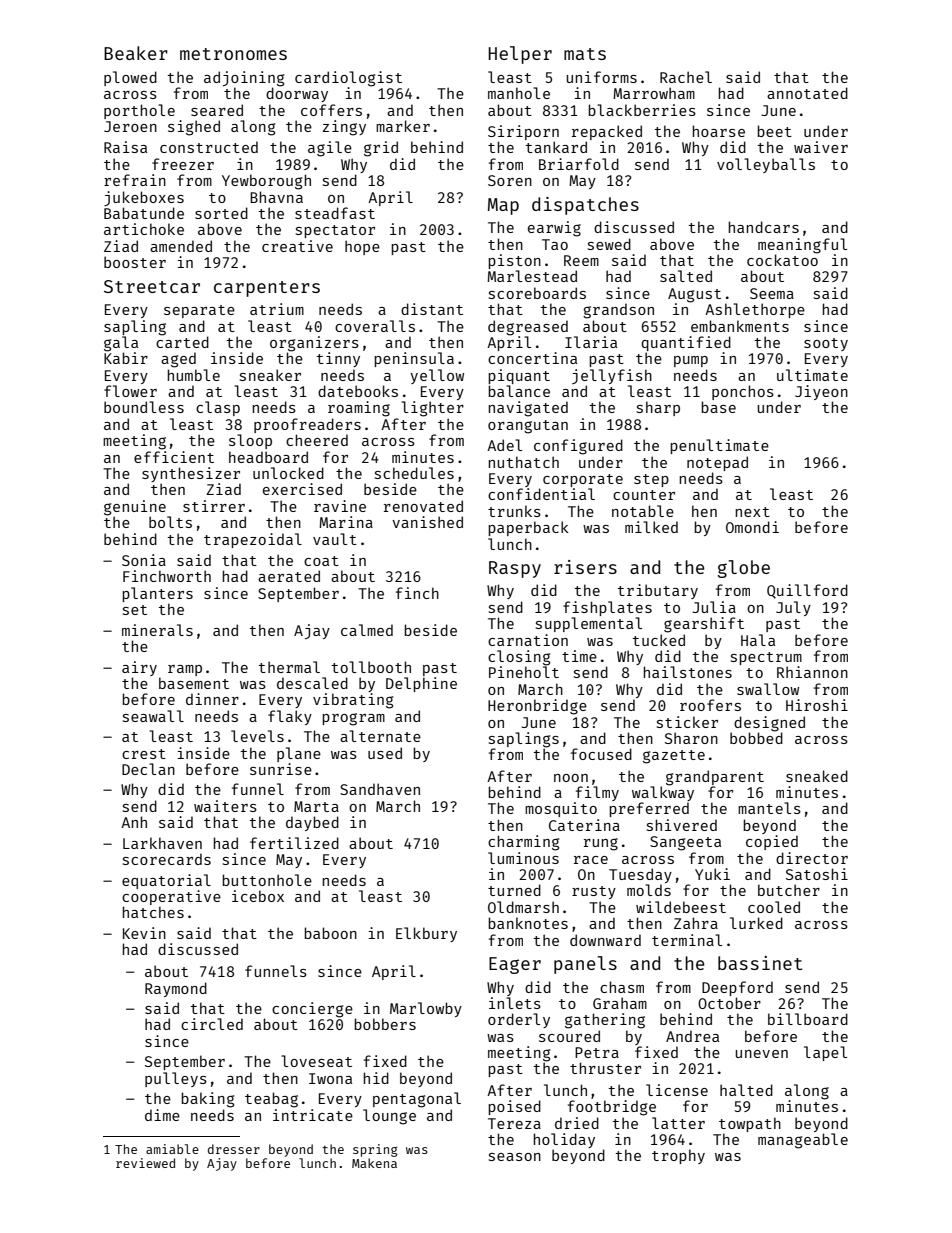 This image has width=952, height=1233. Describe the element at coordinates (233, 54) in the image. I see `metronomes` at that location.
